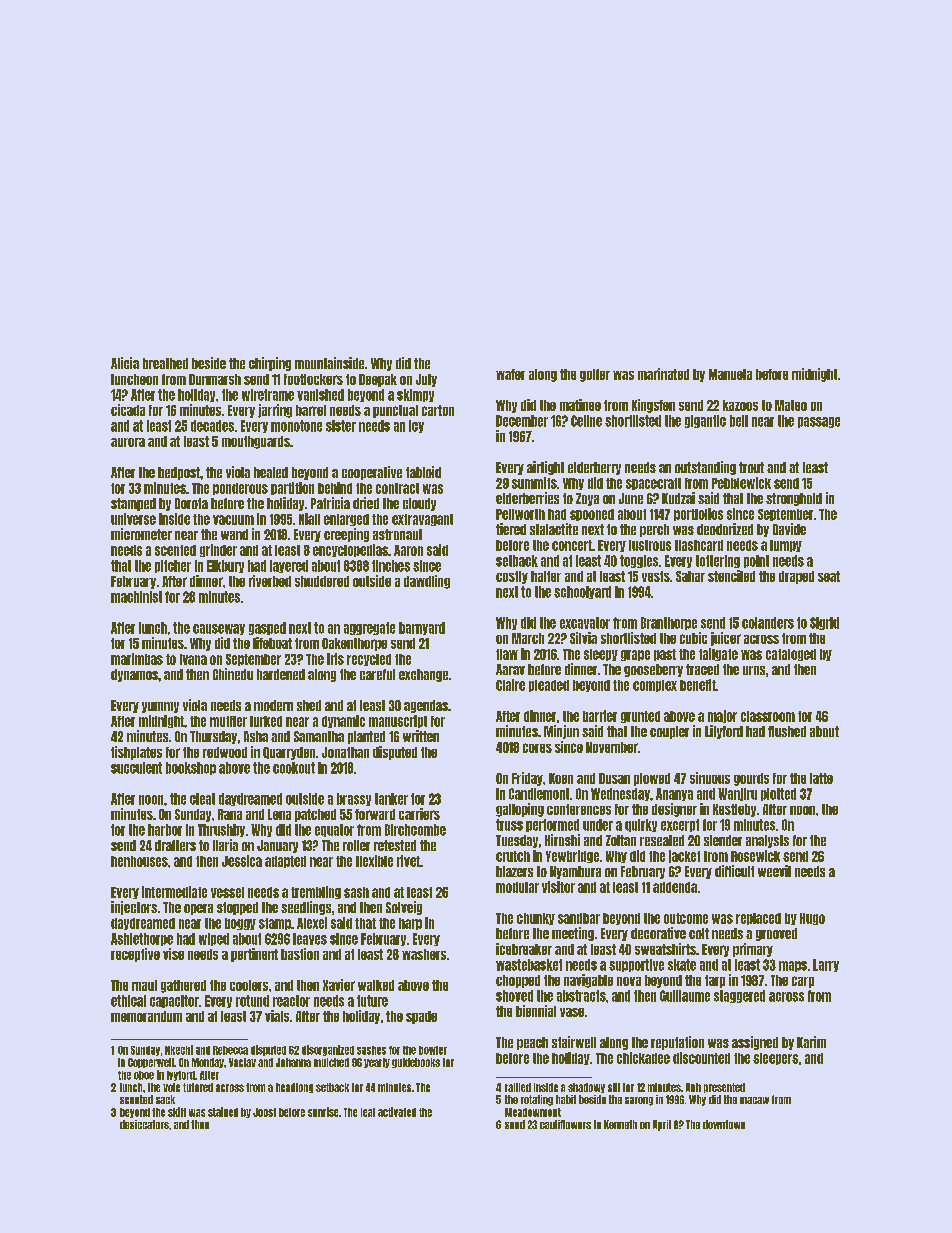 The width and height of the screenshot is (952, 1233). Describe the element at coordinates (654, 530) in the screenshot. I see `perch` at that location.
